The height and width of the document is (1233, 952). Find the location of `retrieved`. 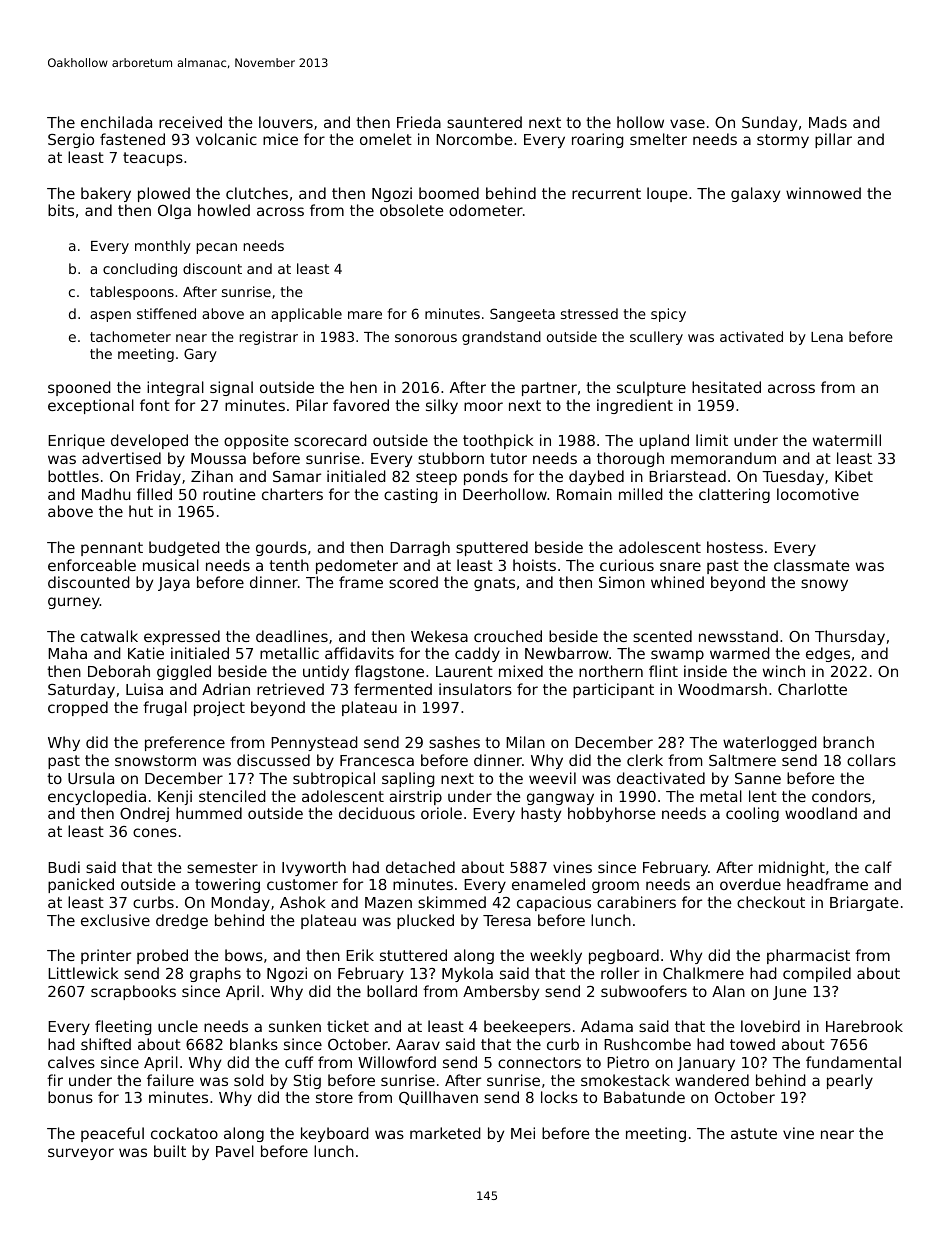

retrieved is located at coordinates (290, 689).
